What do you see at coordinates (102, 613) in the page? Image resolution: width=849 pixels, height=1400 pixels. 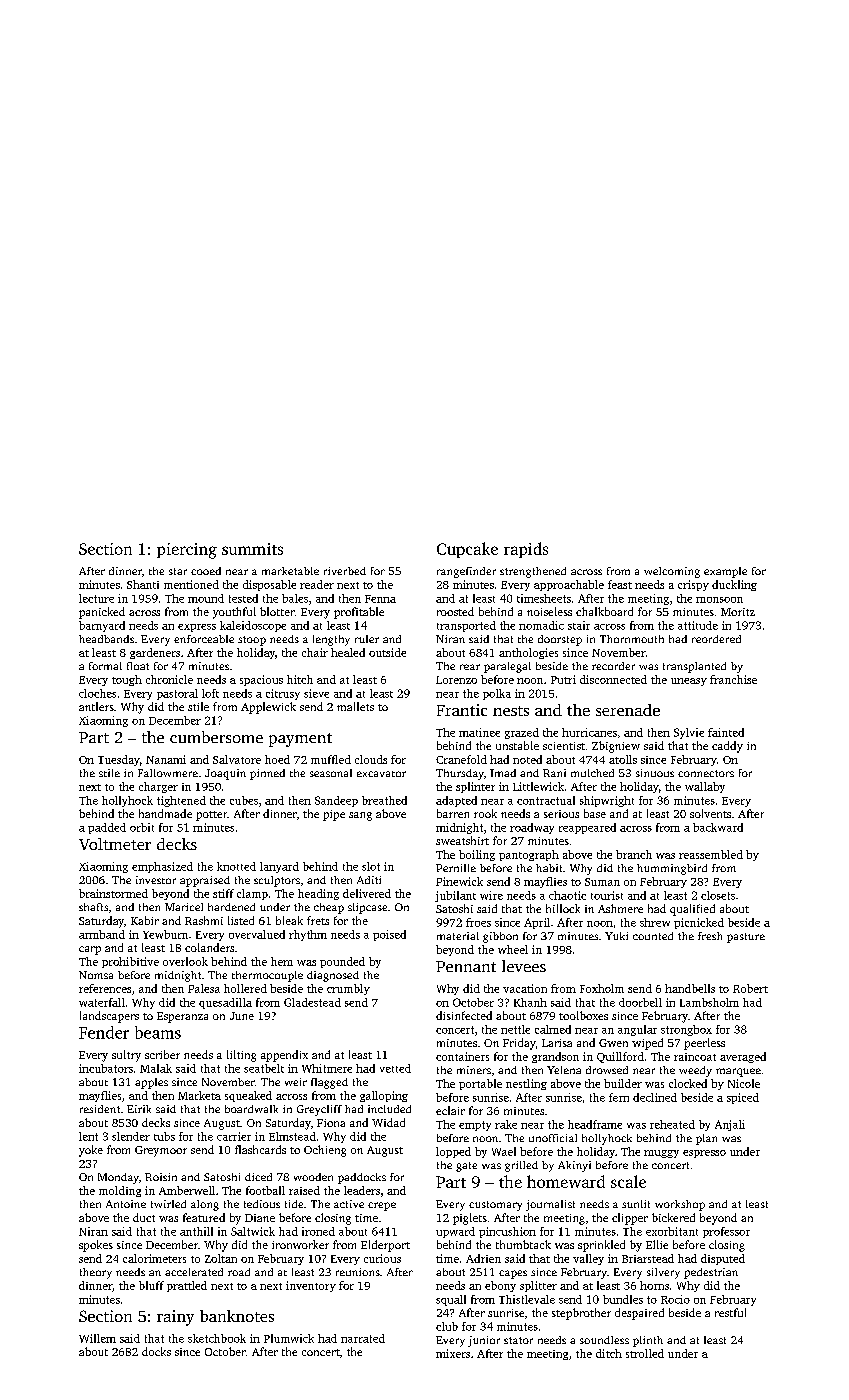 I see `panicked` at bounding box center [102, 613].
